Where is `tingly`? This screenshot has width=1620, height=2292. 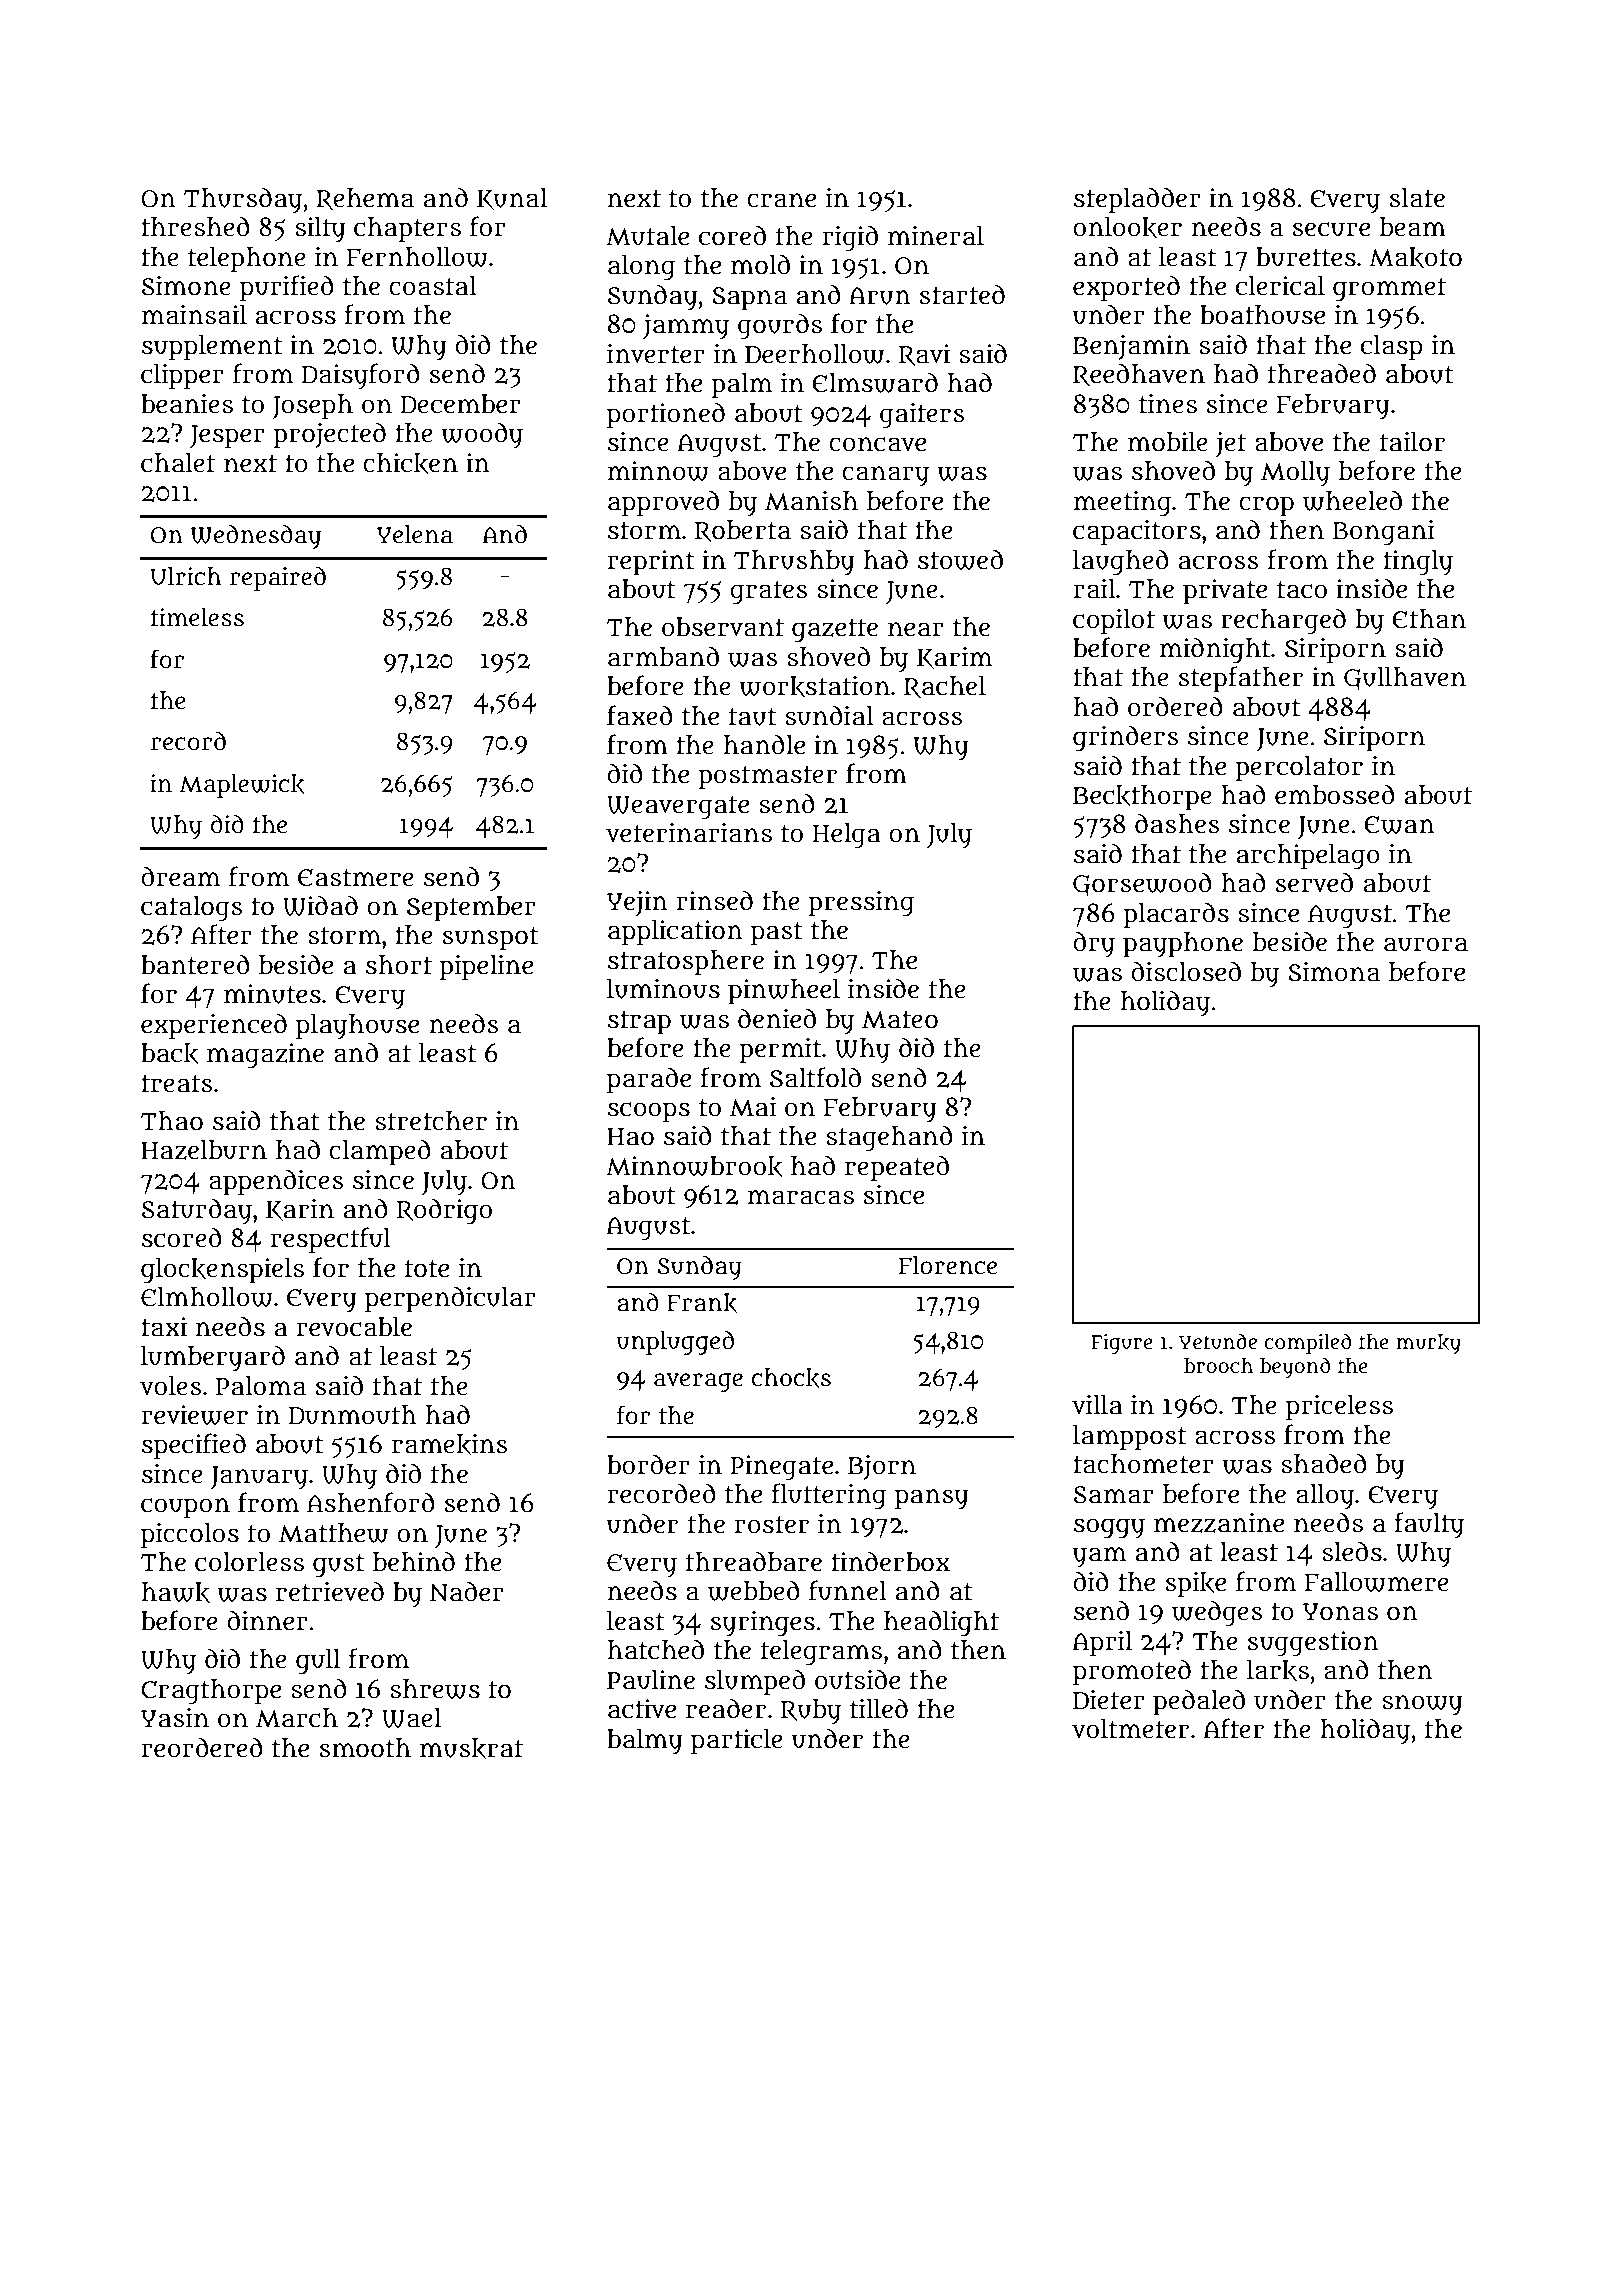 tingly is located at coordinates (1418, 563).
